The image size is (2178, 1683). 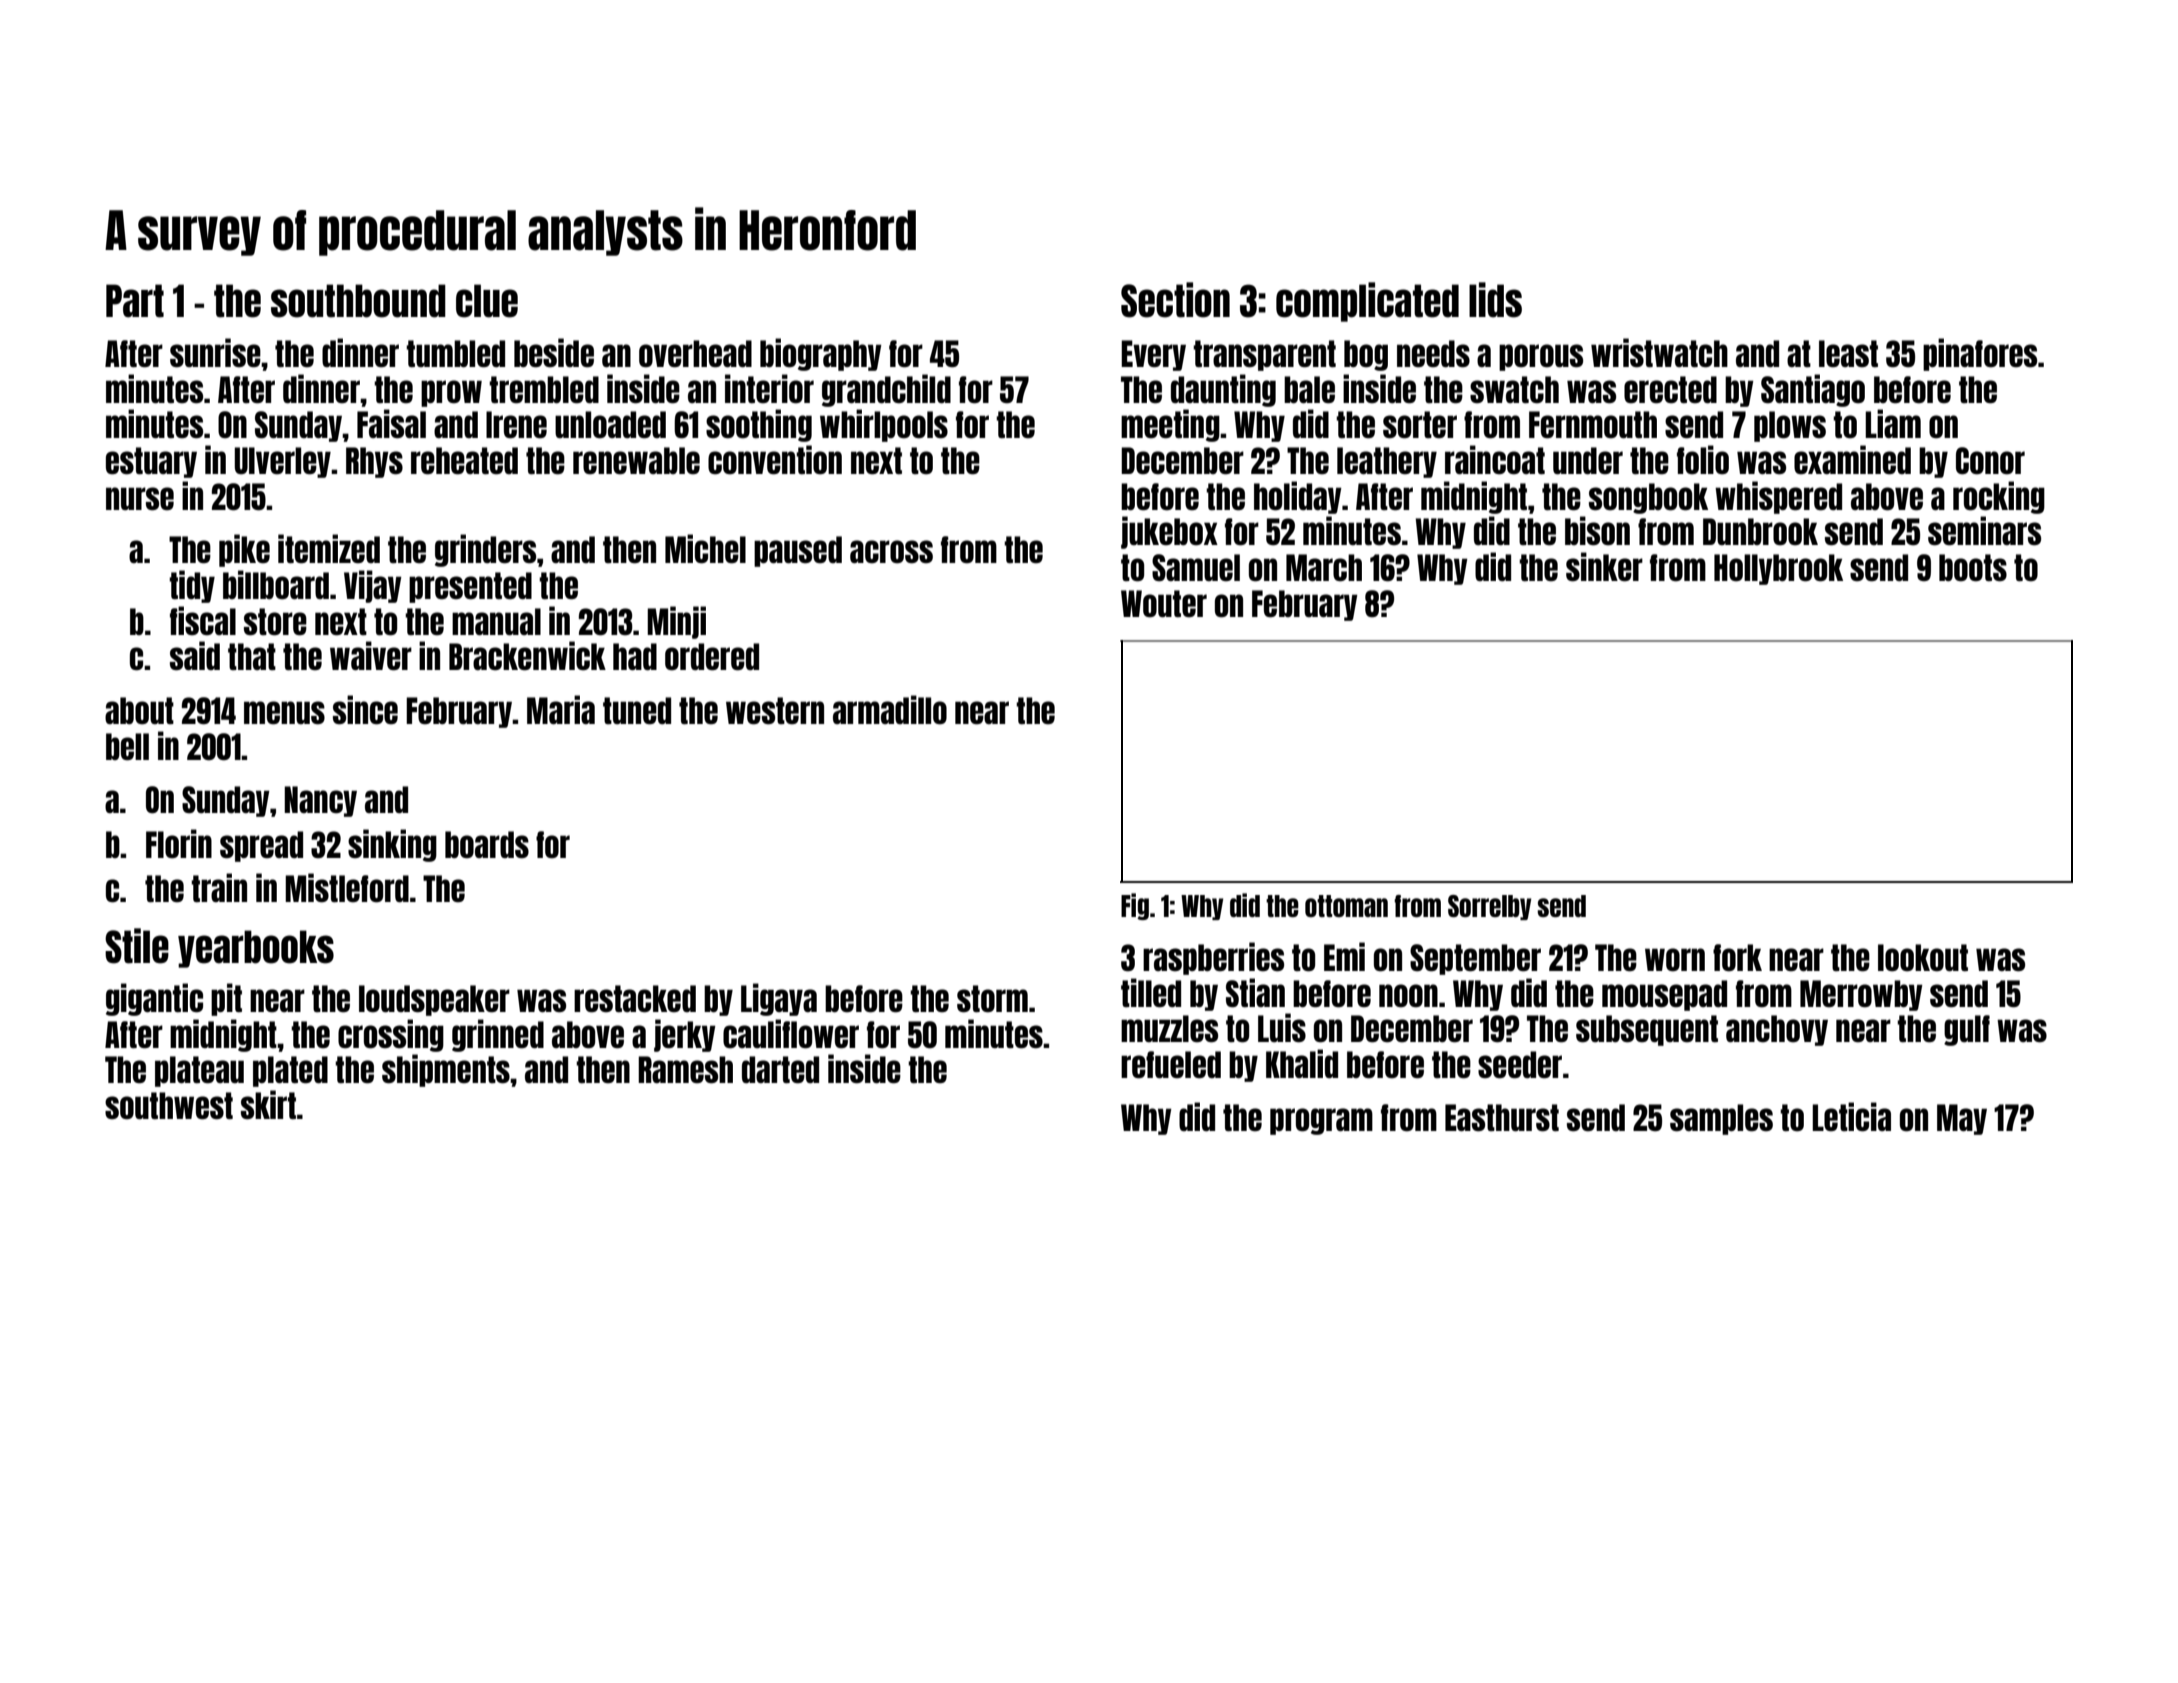 I want to click on boots, so click(x=1973, y=568).
